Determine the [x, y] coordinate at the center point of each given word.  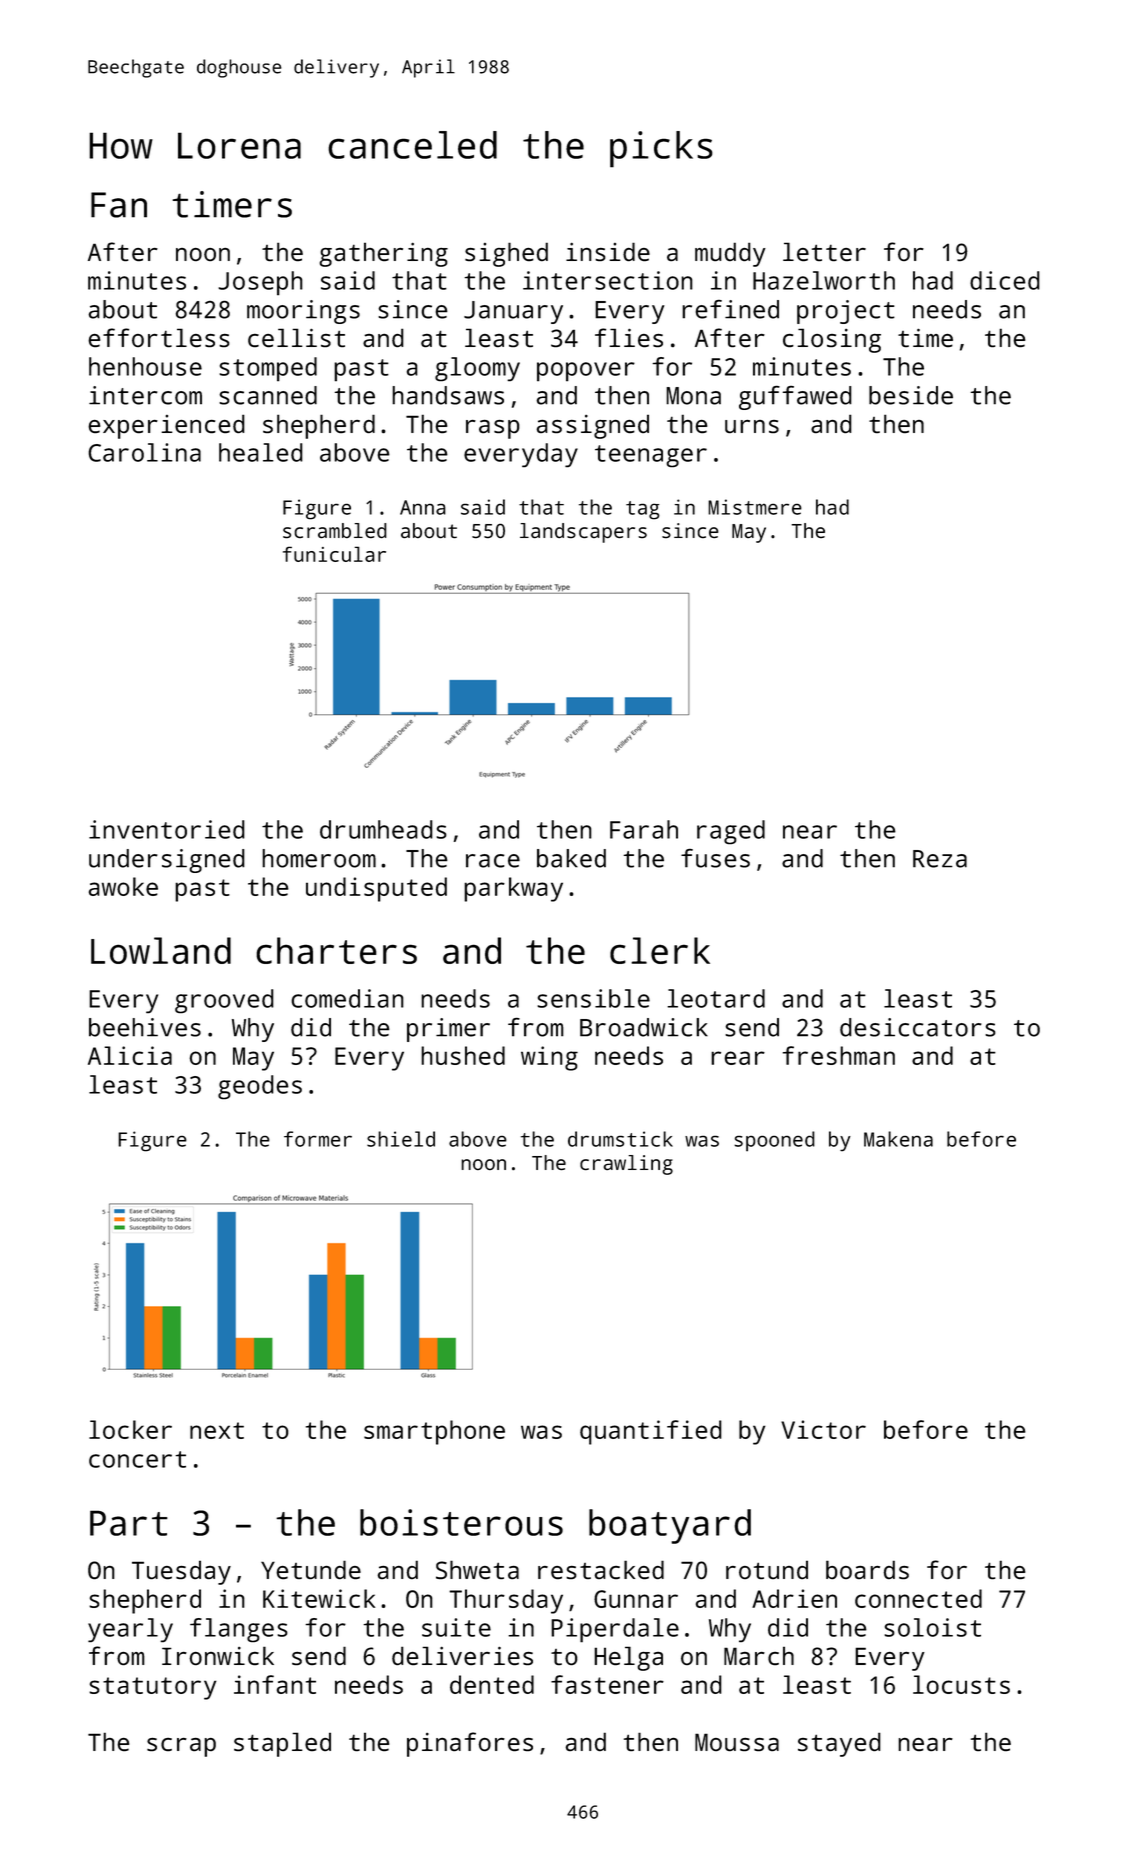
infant [275, 1684]
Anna [423, 507]
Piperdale [615, 1630]
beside [911, 395]
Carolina [144, 452]
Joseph [260, 283]
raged [731, 832]
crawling [626, 1165]
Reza [940, 859]
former [318, 1139]
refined [730, 309]
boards [867, 1569]
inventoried [167, 829]
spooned [774, 1141]
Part [129, 1523]
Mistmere [755, 507]
